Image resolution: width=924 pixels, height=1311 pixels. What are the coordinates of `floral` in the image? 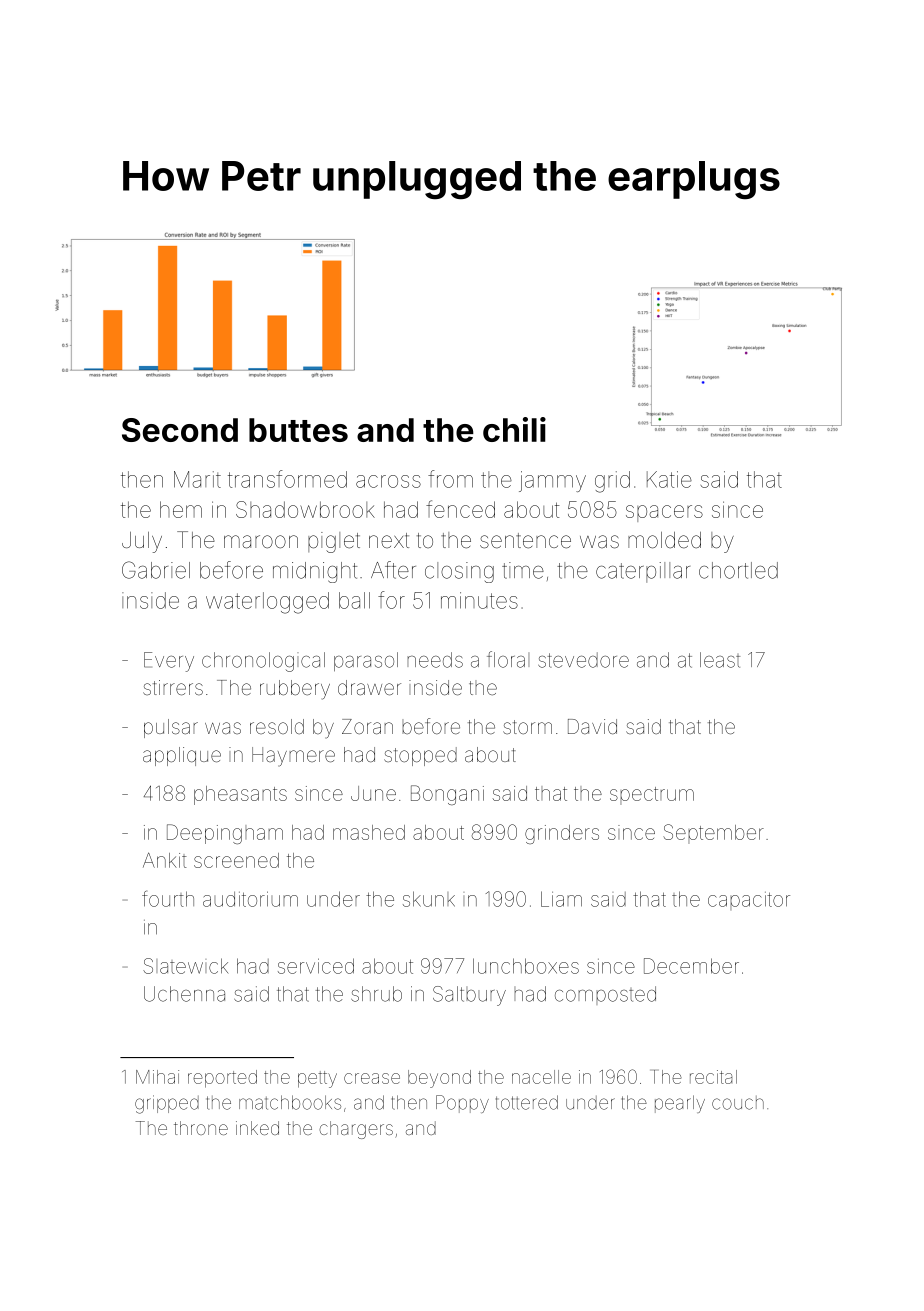 It's located at (508, 659).
